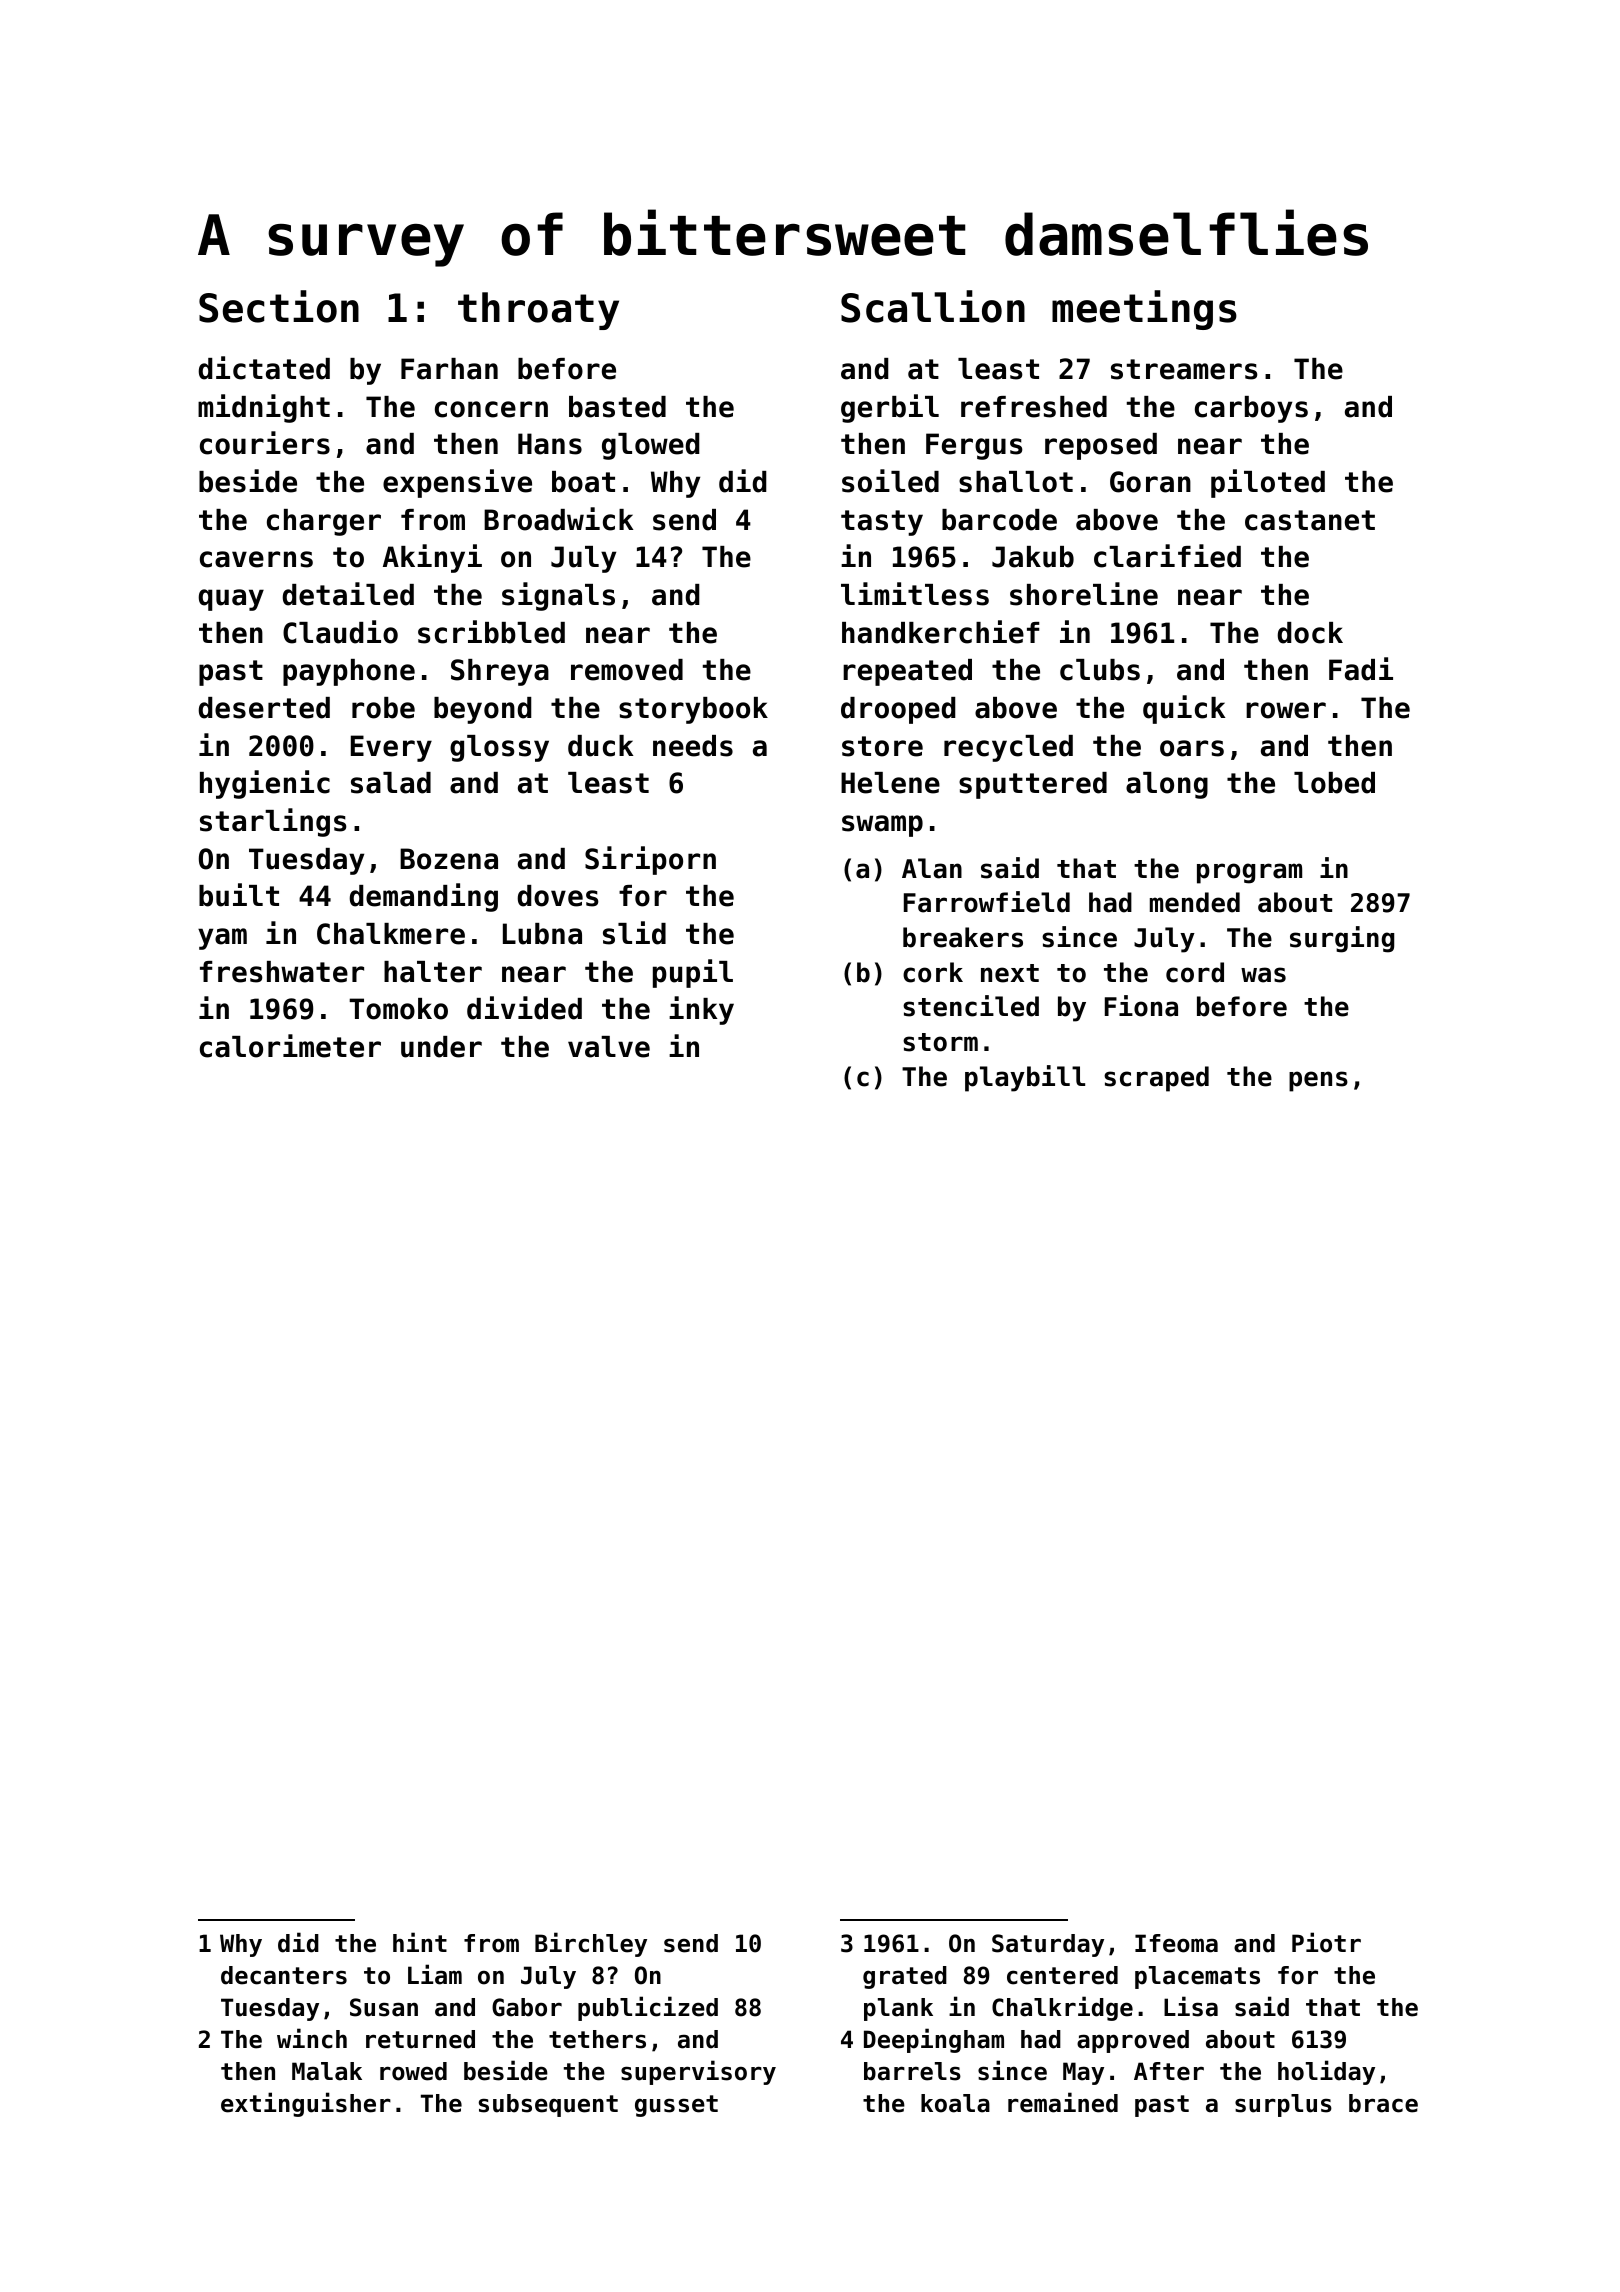 This page has width=1620, height=2292. I want to click on valve, so click(609, 1047).
